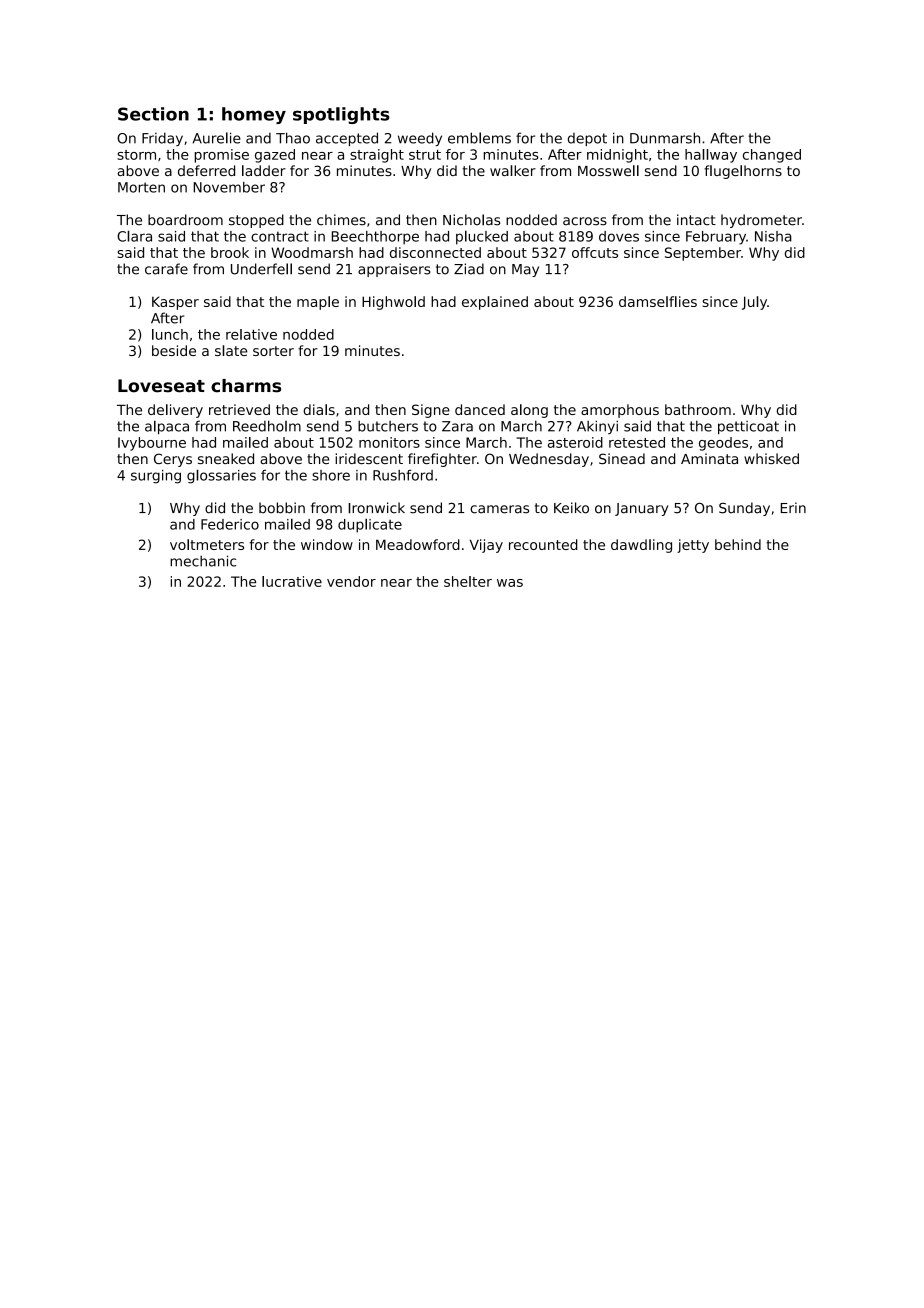 The image size is (924, 1308). I want to click on damselflies, so click(658, 301).
